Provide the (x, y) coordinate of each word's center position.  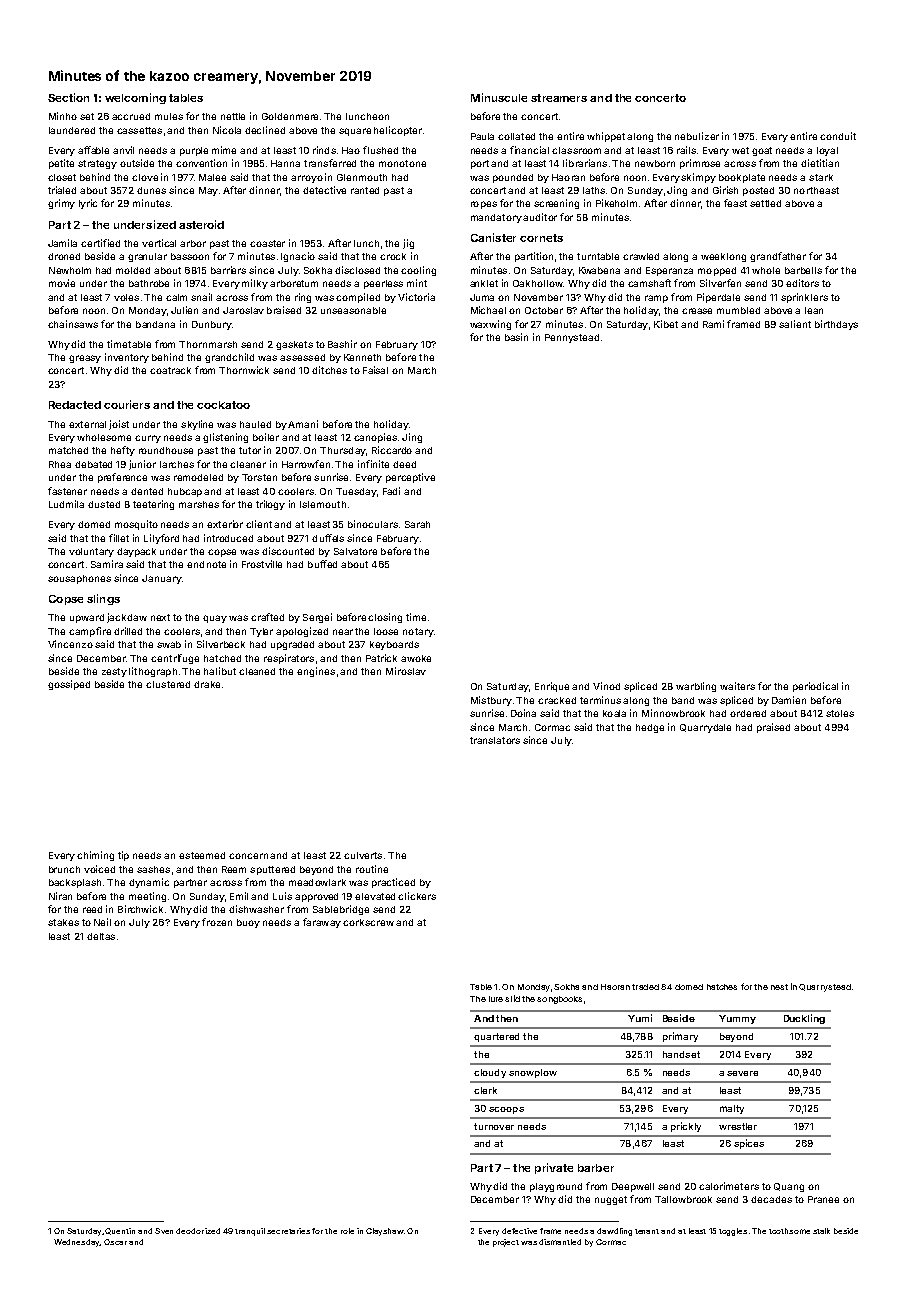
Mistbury (491, 701)
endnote (206, 564)
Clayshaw (384, 1232)
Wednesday (77, 1243)
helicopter (398, 131)
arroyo (307, 179)
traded (645, 987)
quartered (496, 1037)
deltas (101, 936)
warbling (696, 687)
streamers (559, 98)
